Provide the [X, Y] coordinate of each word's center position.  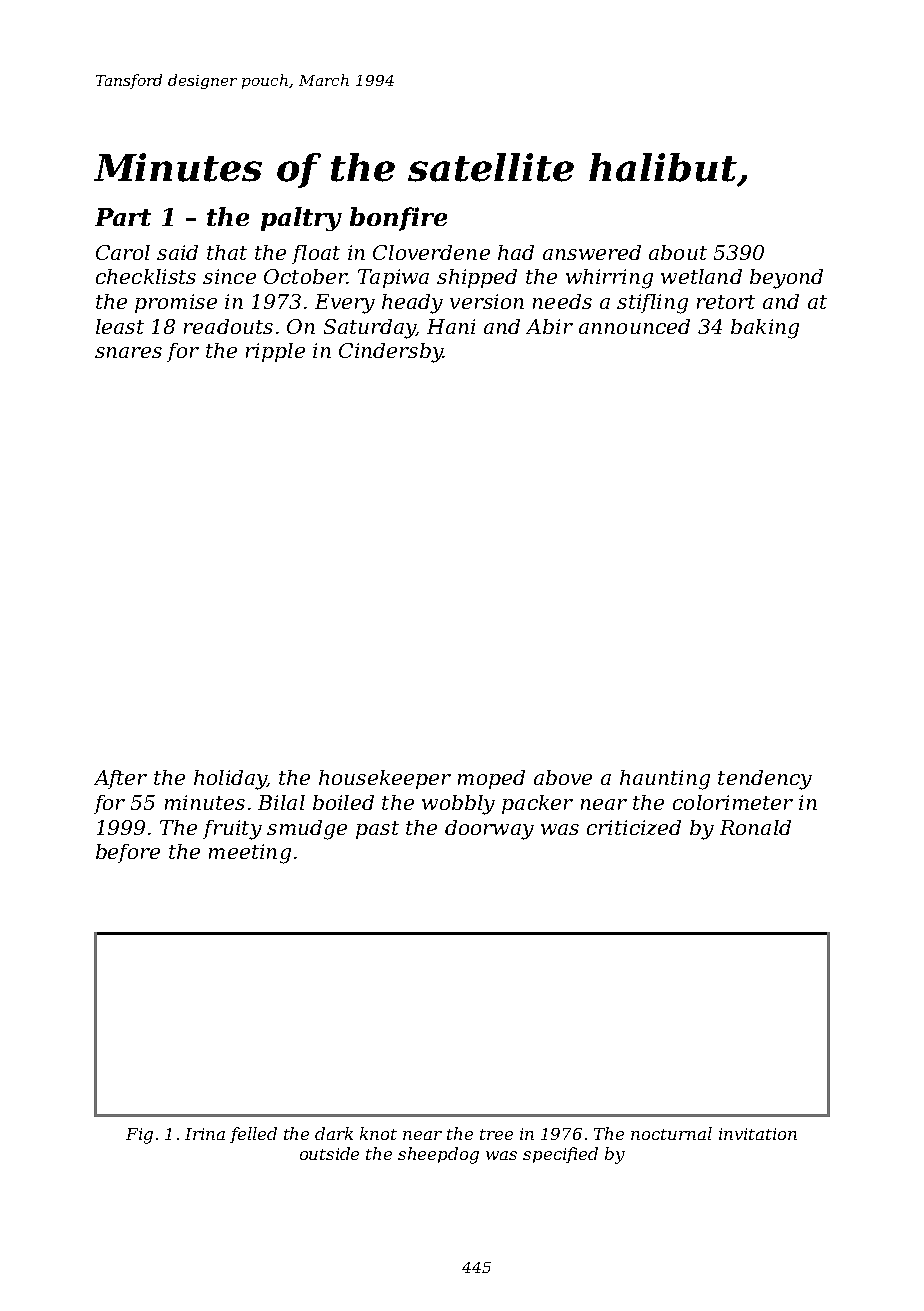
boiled [343, 802]
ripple [275, 352]
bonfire [398, 219]
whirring [609, 279]
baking [765, 329]
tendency [765, 780]
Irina [205, 1134]
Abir [549, 326]
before [128, 853]
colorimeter [733, 802]
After [120, 779]
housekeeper [385, 779]
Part [123, 217]
